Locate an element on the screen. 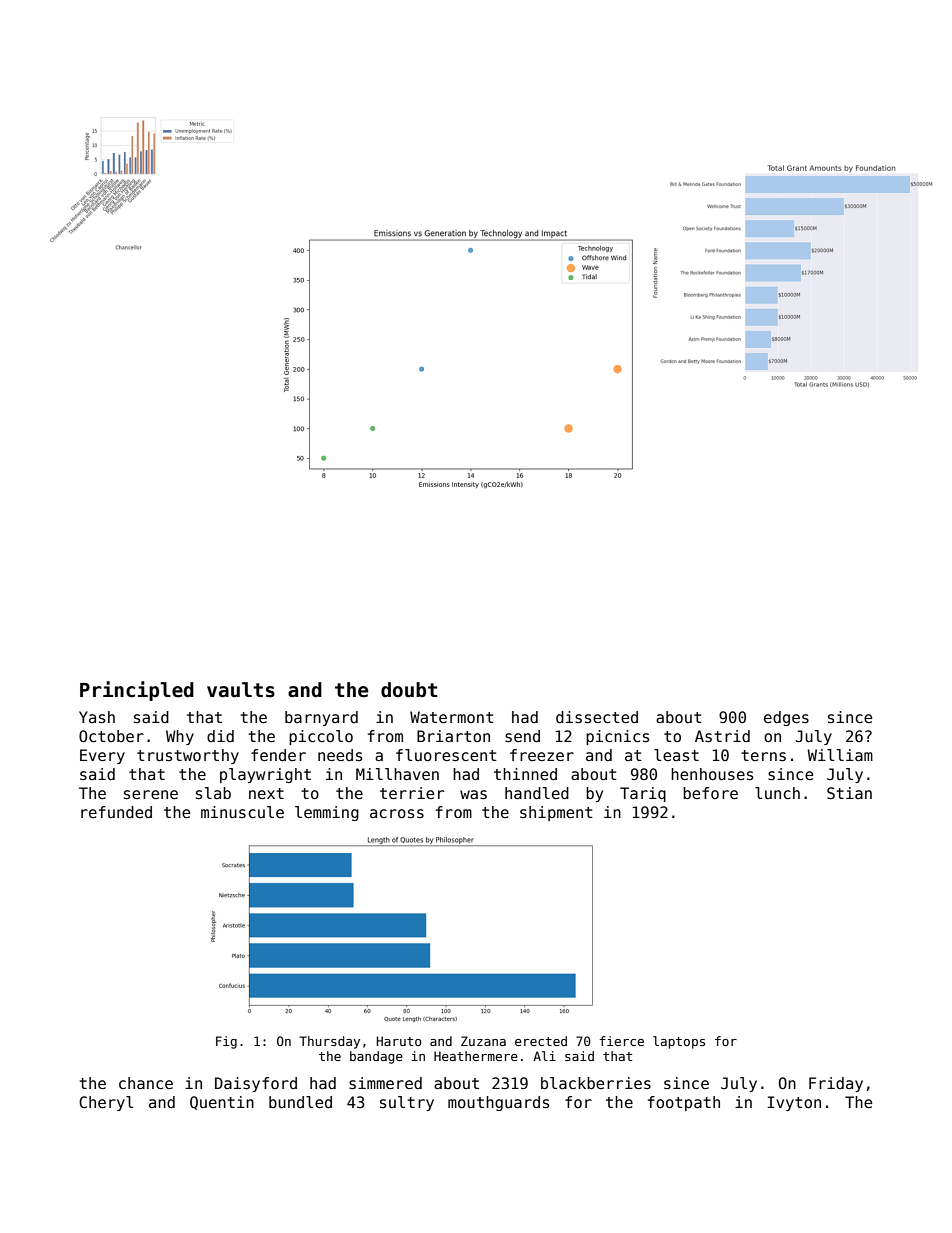 The height and width of the screenshot is (1233, 952). Haruto is located at coordinates (399, 1041).
